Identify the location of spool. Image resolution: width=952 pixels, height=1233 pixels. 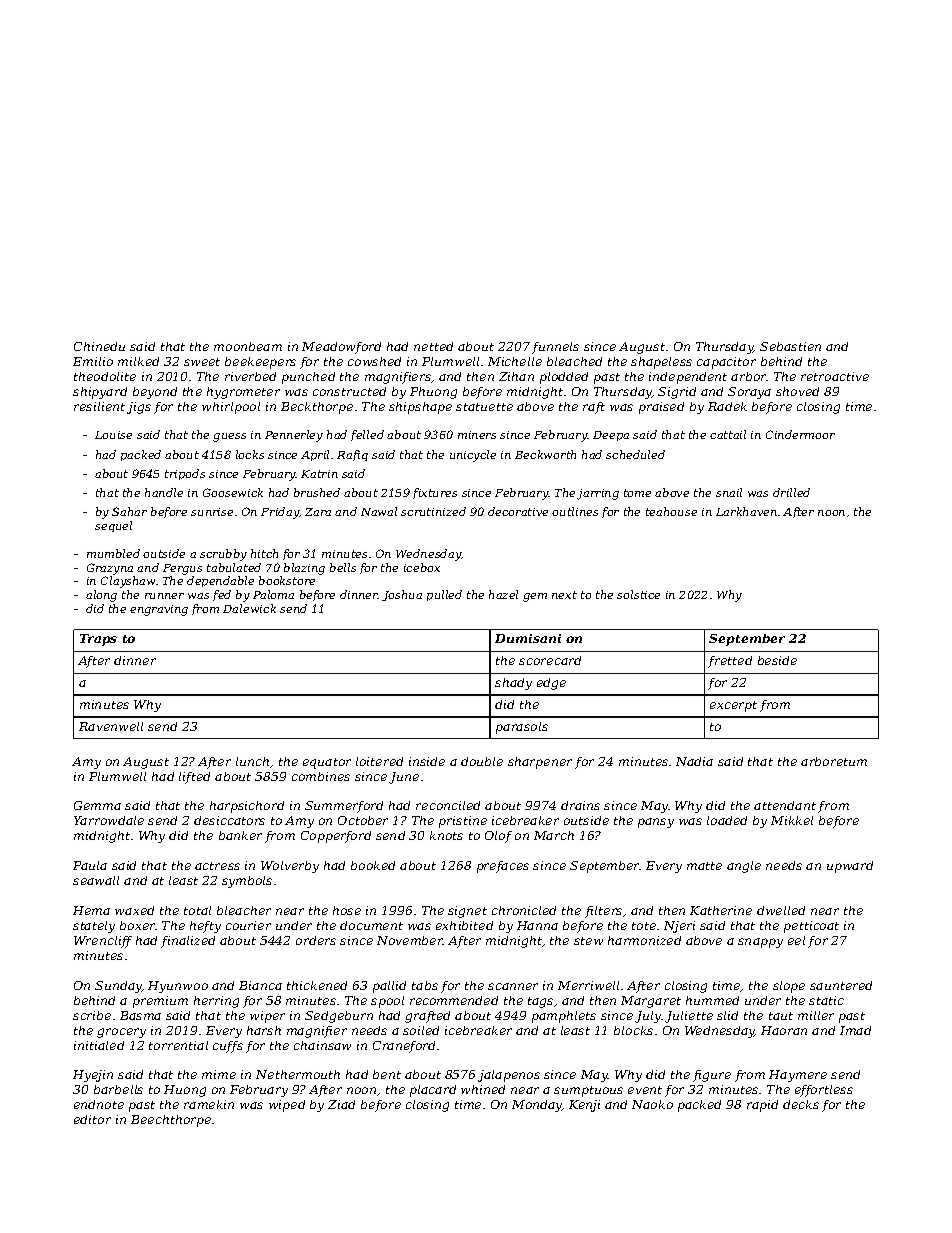
(387, 1002).
